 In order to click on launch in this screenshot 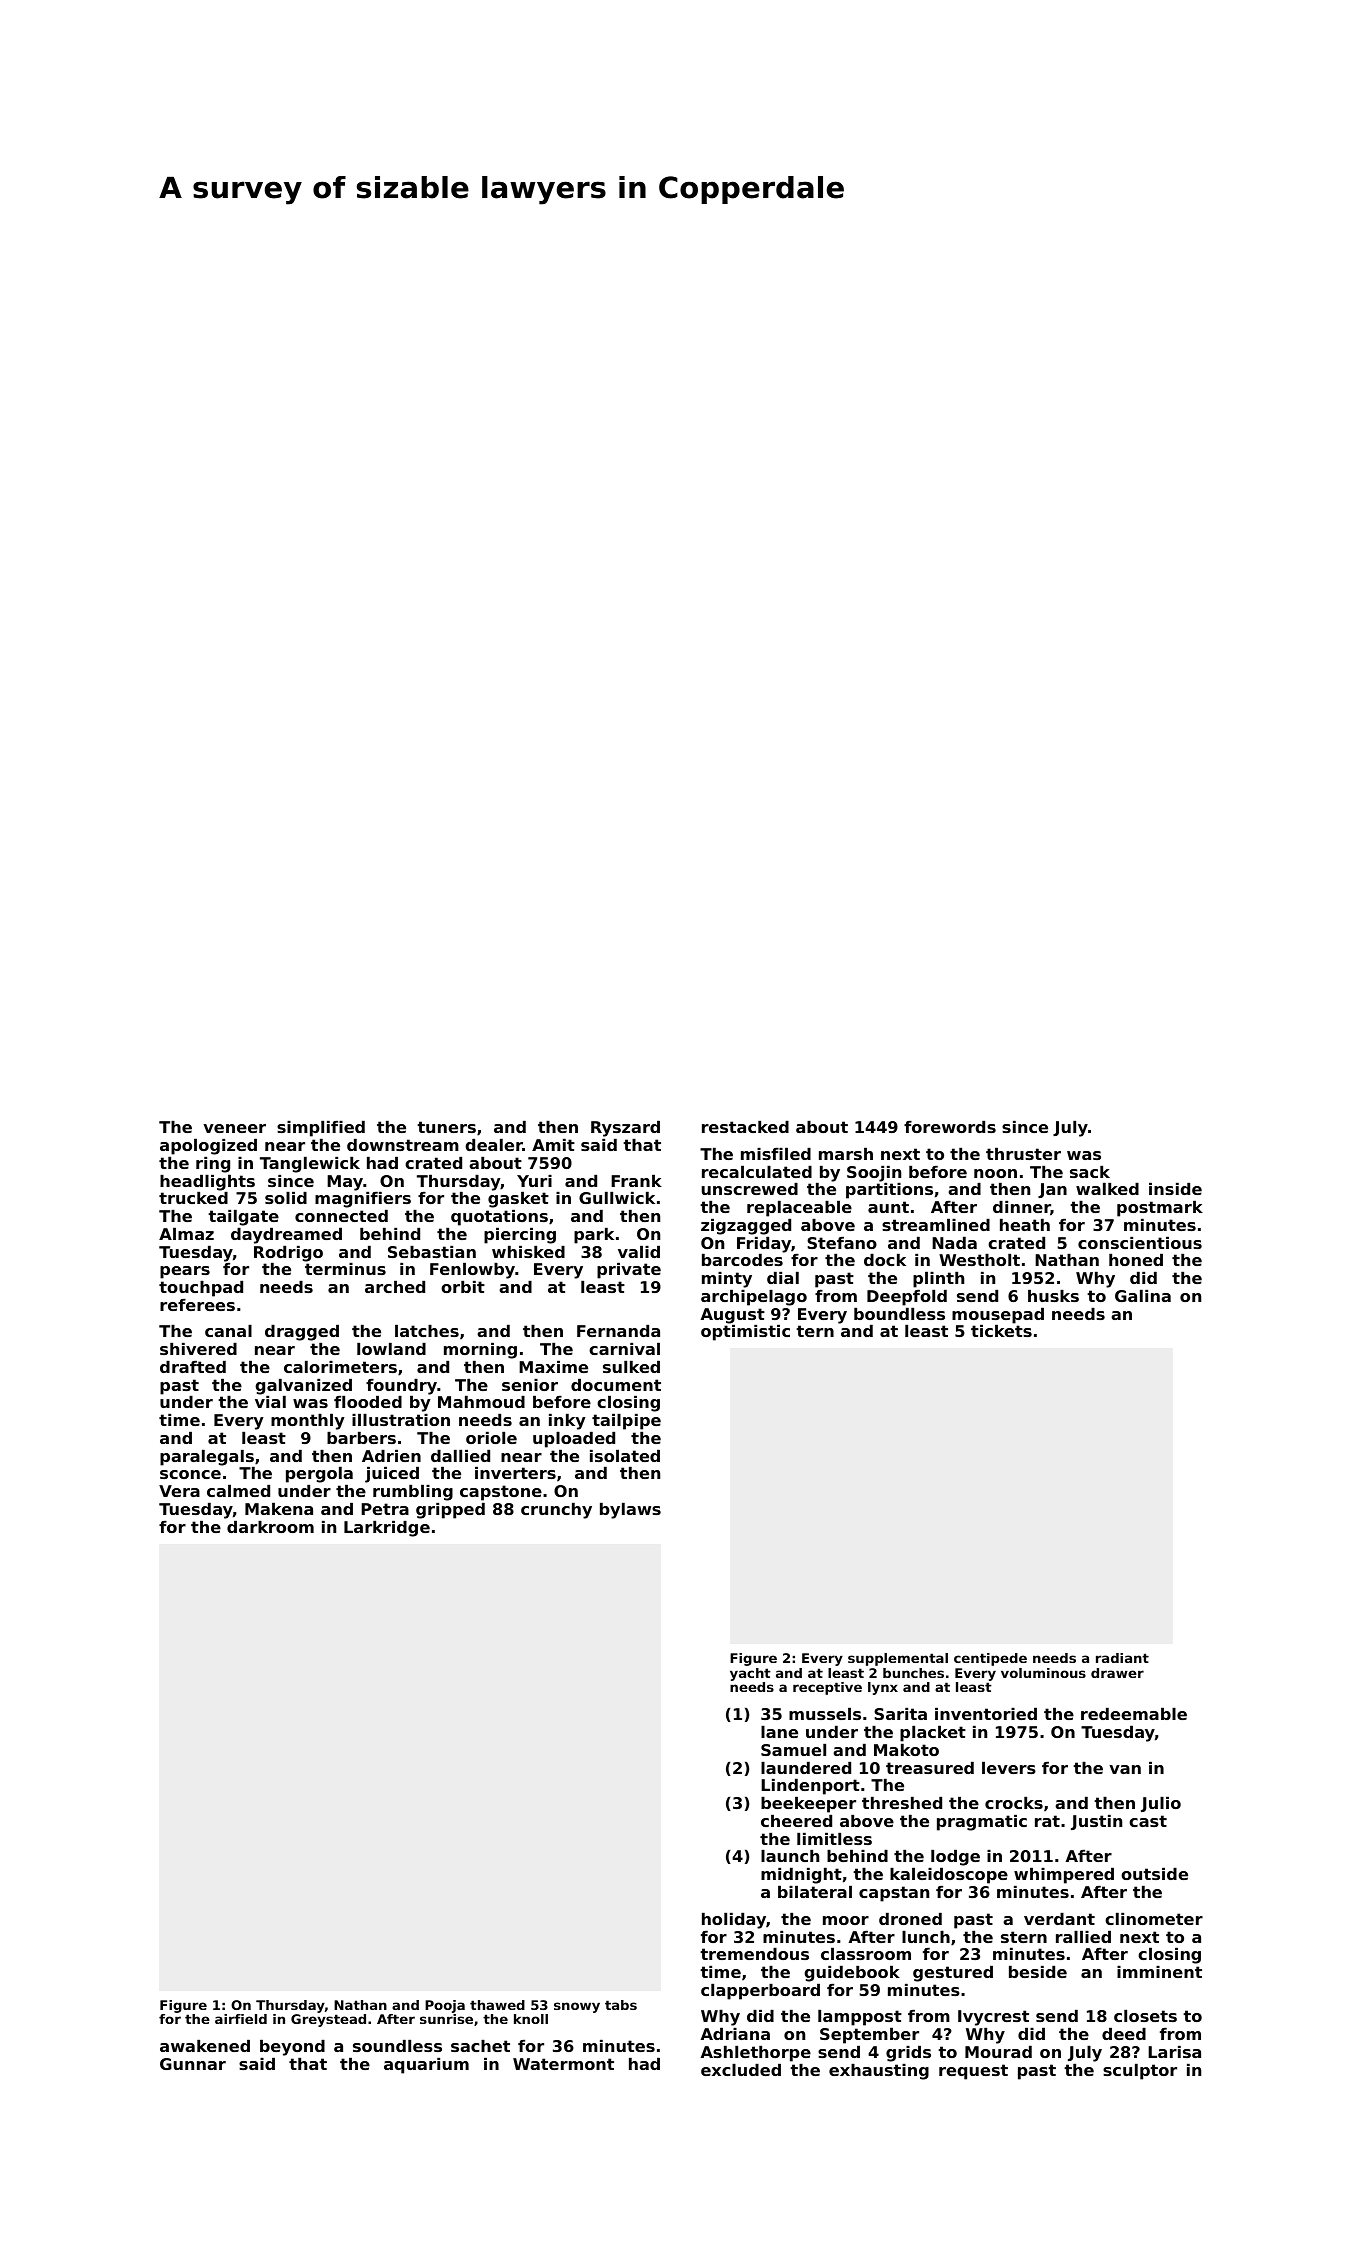, I will do `click(790, 1855)`.
